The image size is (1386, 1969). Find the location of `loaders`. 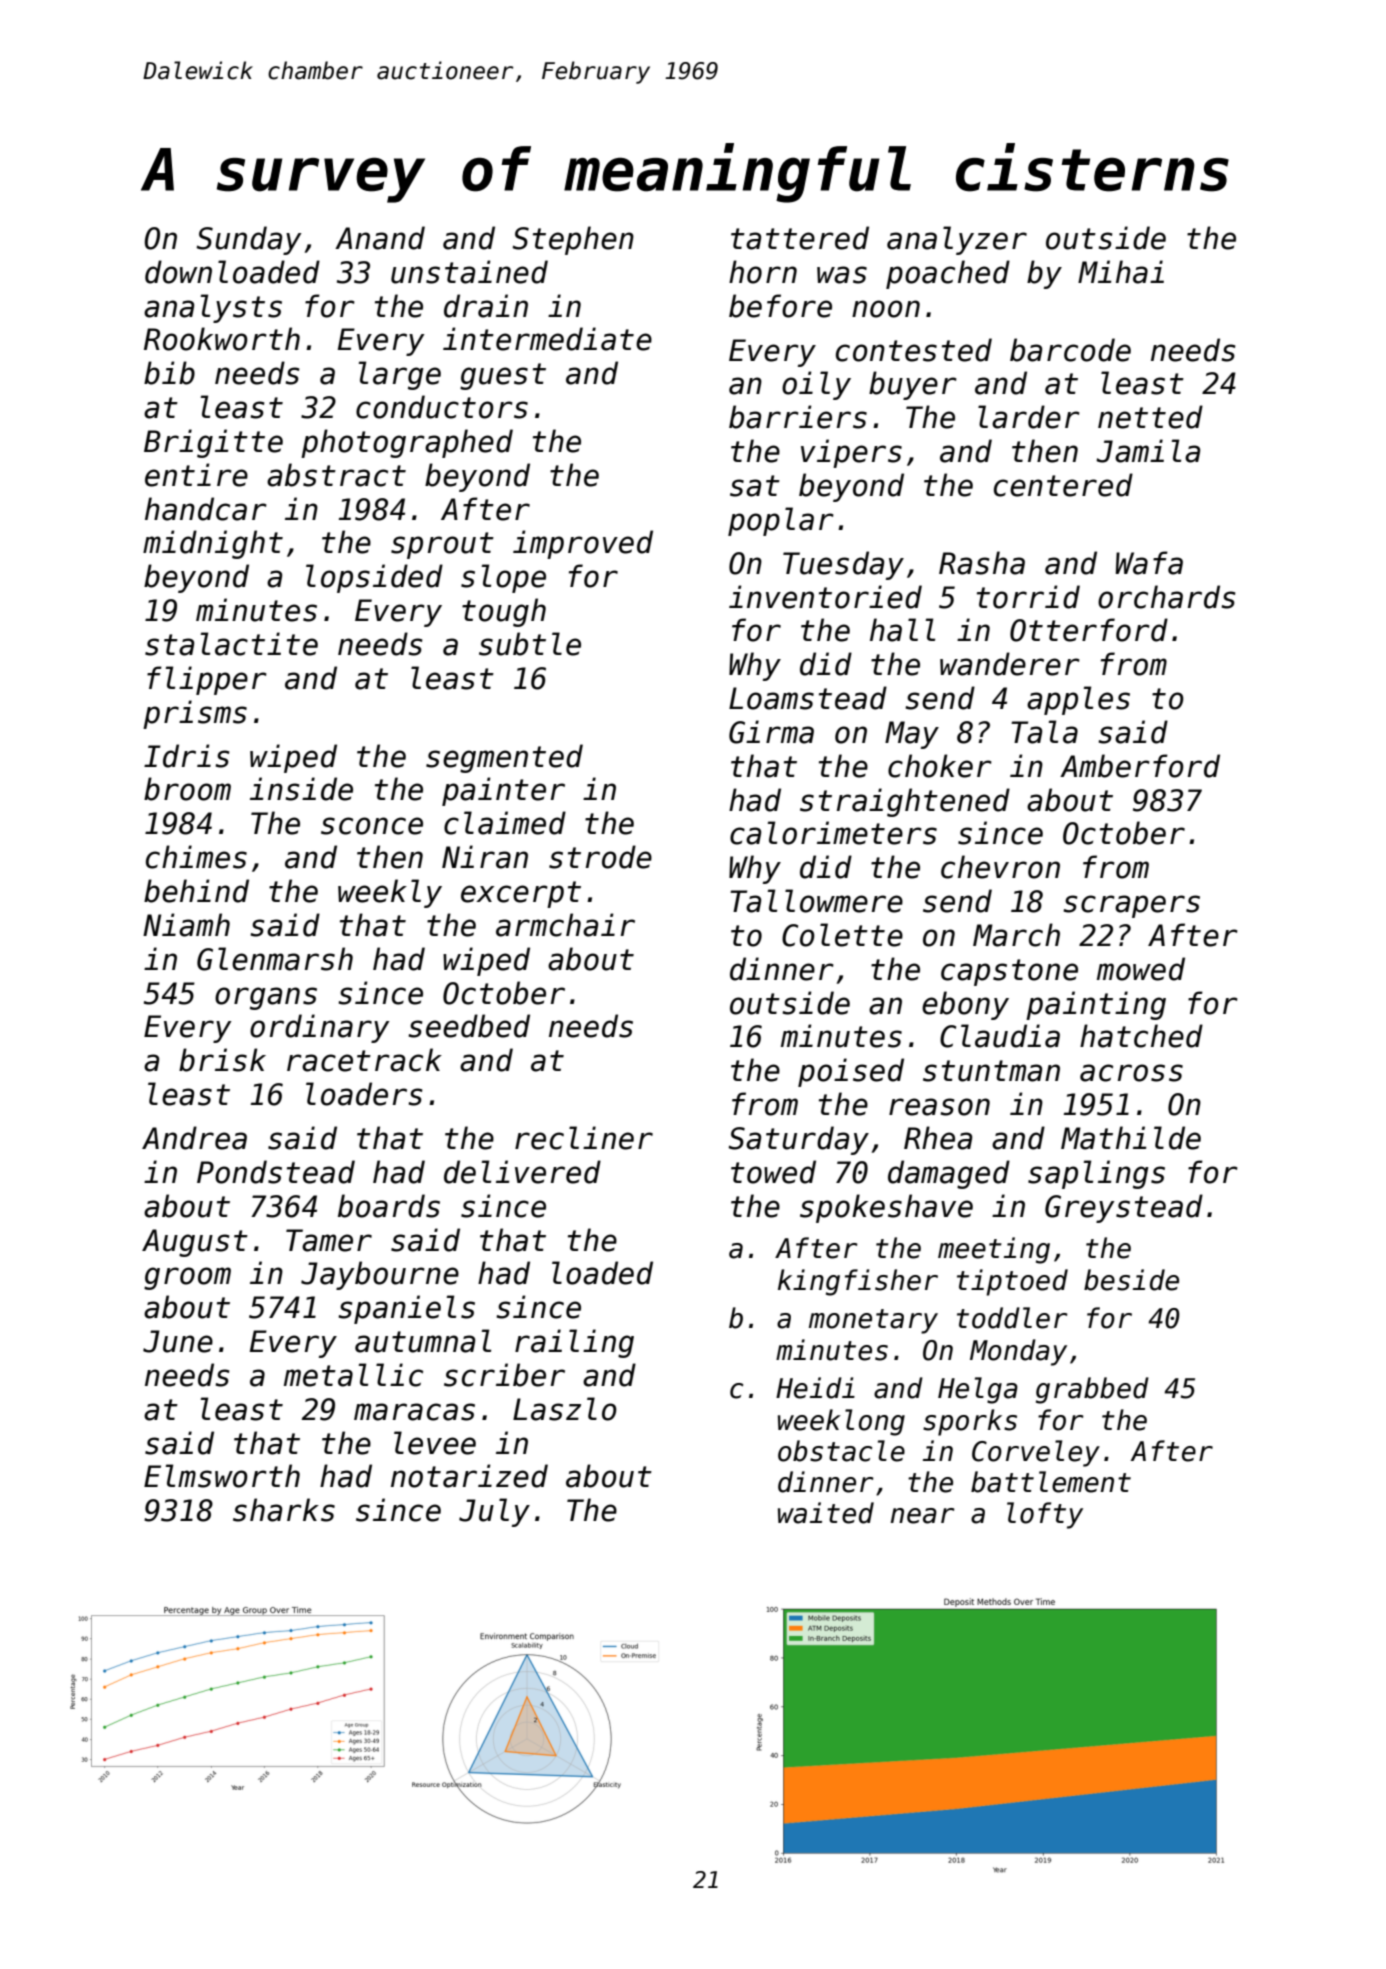

loaders is located at coordinates (364, 1094).
